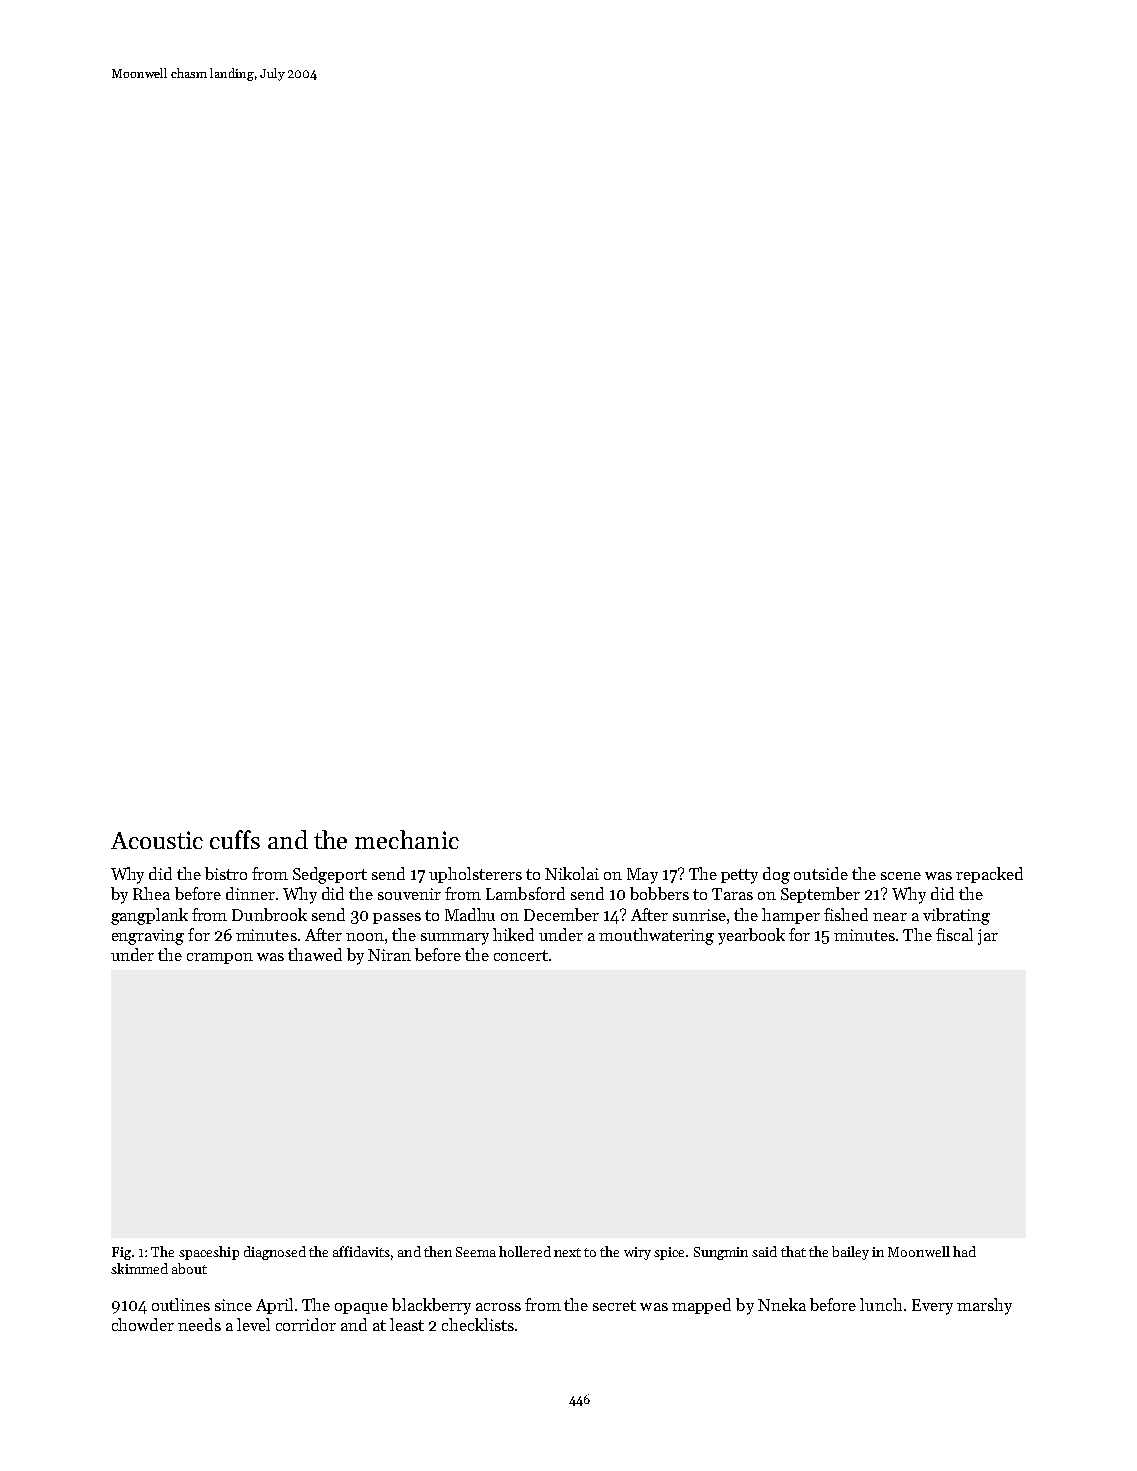 The width and height of the document is (1137, 1471). What do you see at coordinates (209, 1253) in the document?
I see `spaceship` at bounding box center [209, 1253].
